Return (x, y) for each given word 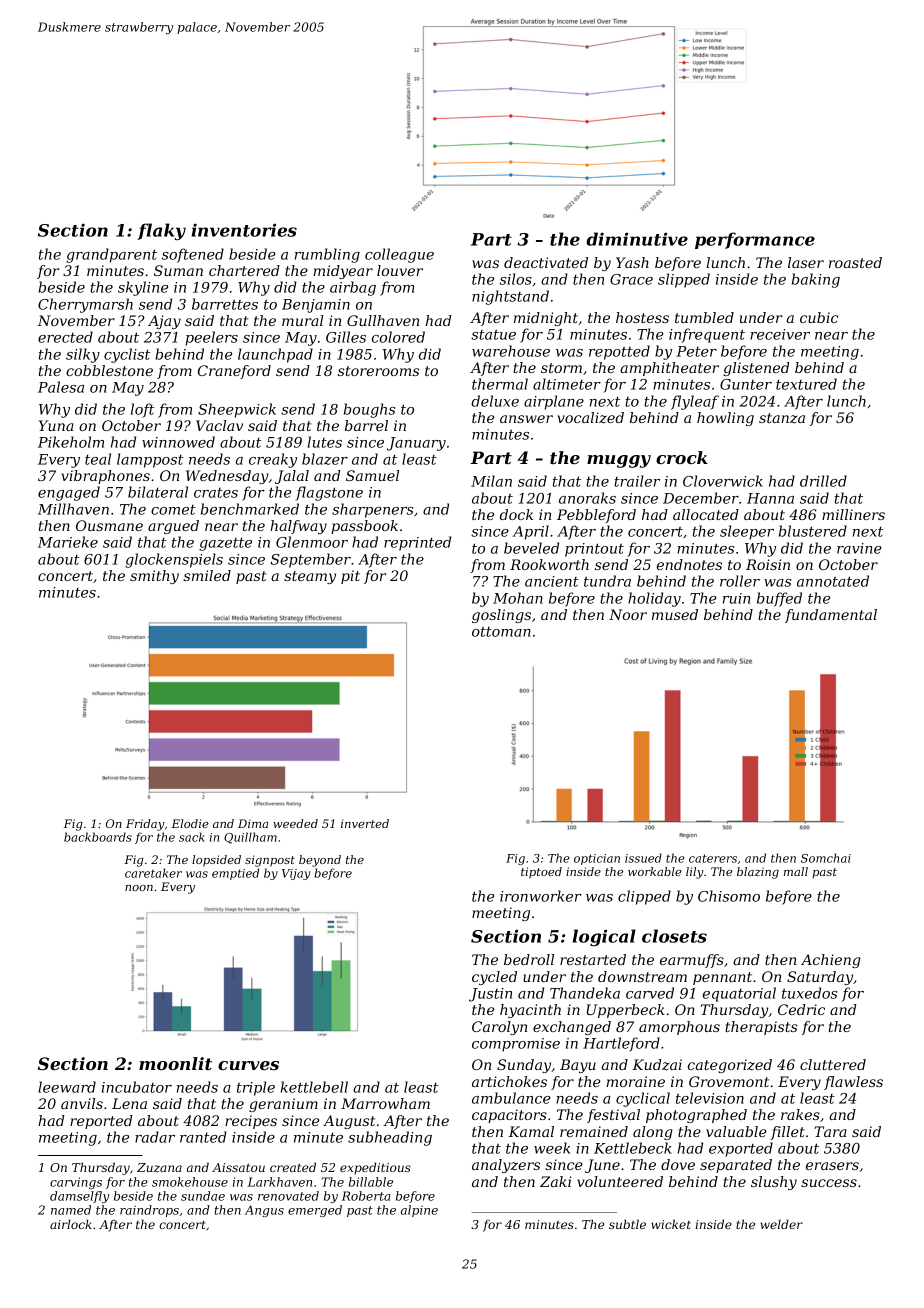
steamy (310, 577)
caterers (713, 858)
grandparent (111, 255)
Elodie (190, 823)
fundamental (831, 616)
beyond (320, 861)
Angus (264, 1211)
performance (755, 240)
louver (400, 270)
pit (350, 577)
